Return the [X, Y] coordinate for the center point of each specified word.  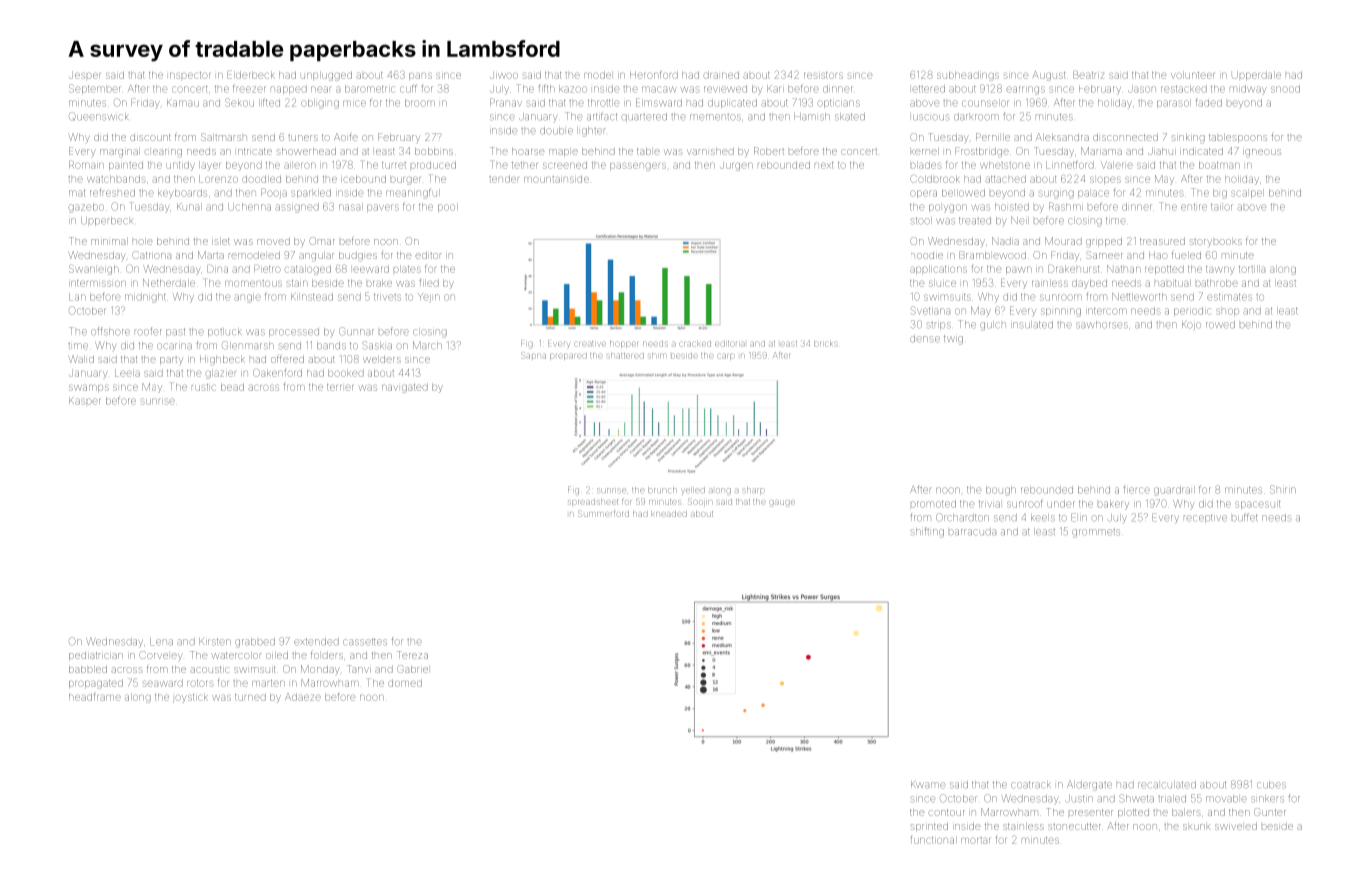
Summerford [603, 514]
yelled [693, 491]
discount [150, 137]
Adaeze [303, 697]
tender [504, 179]
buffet [1245, 517]
